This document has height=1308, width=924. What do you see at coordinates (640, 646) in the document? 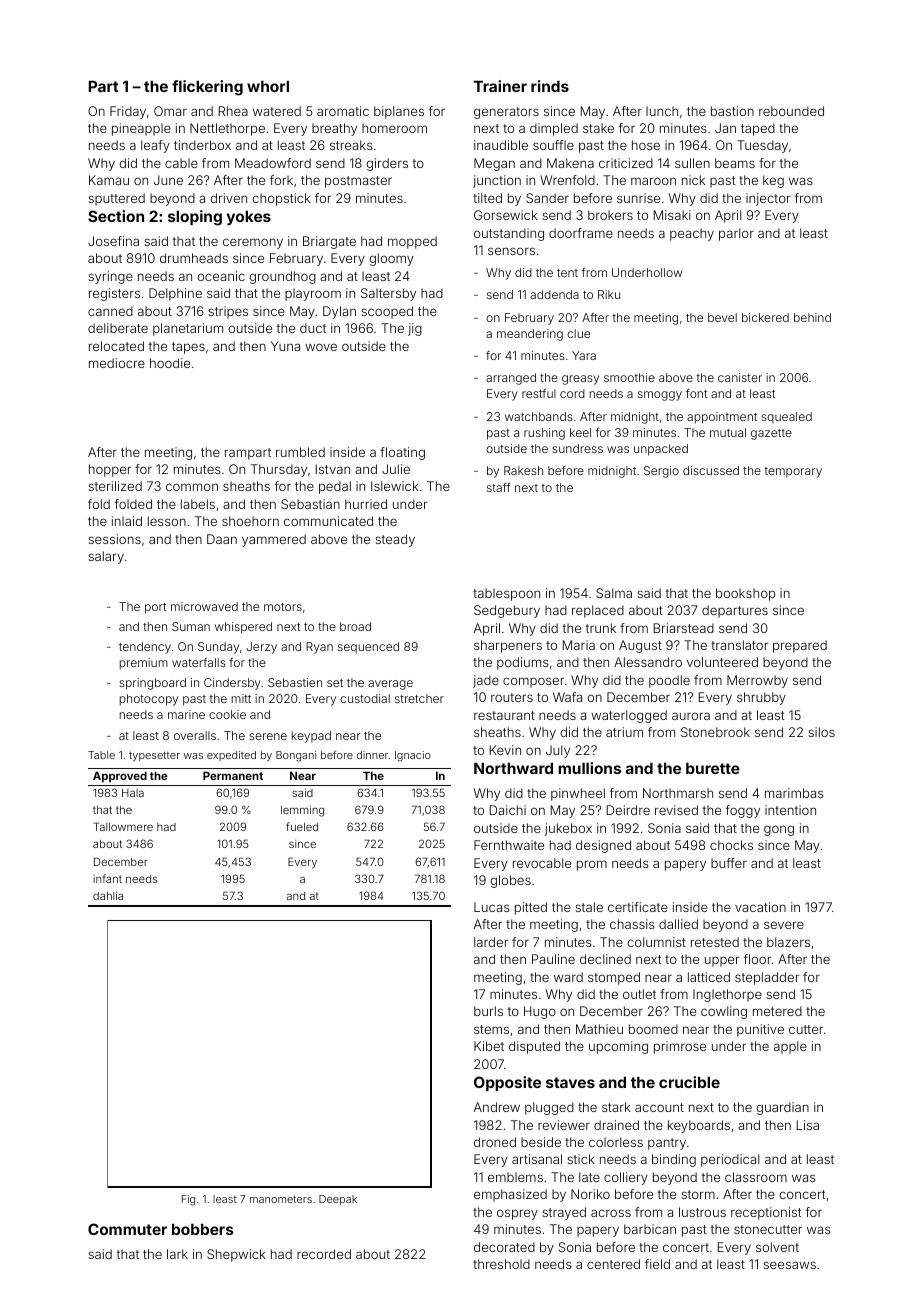
I see `August` at bounding box center [640, 646].
